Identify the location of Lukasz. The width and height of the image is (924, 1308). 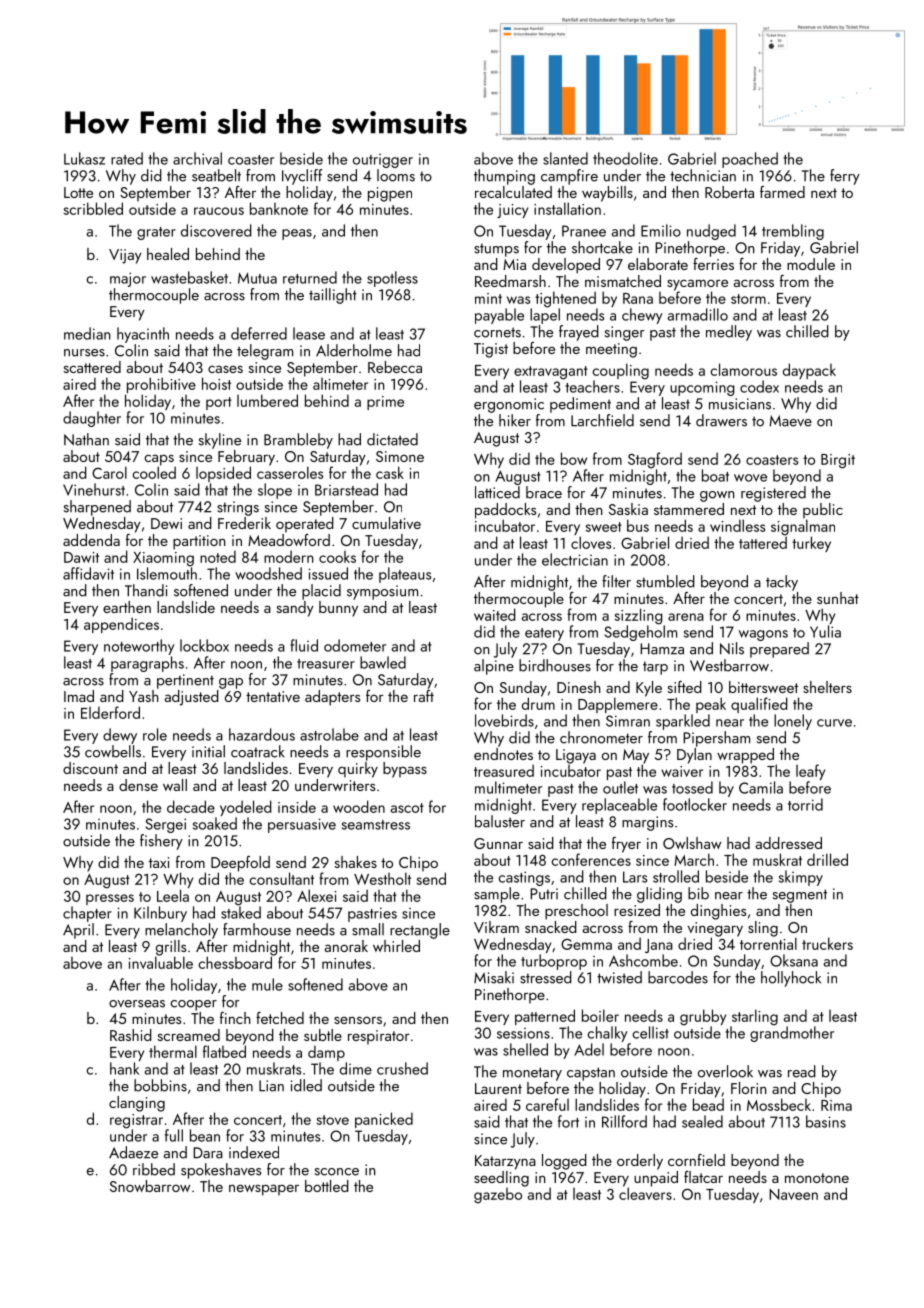
(84, 158).
